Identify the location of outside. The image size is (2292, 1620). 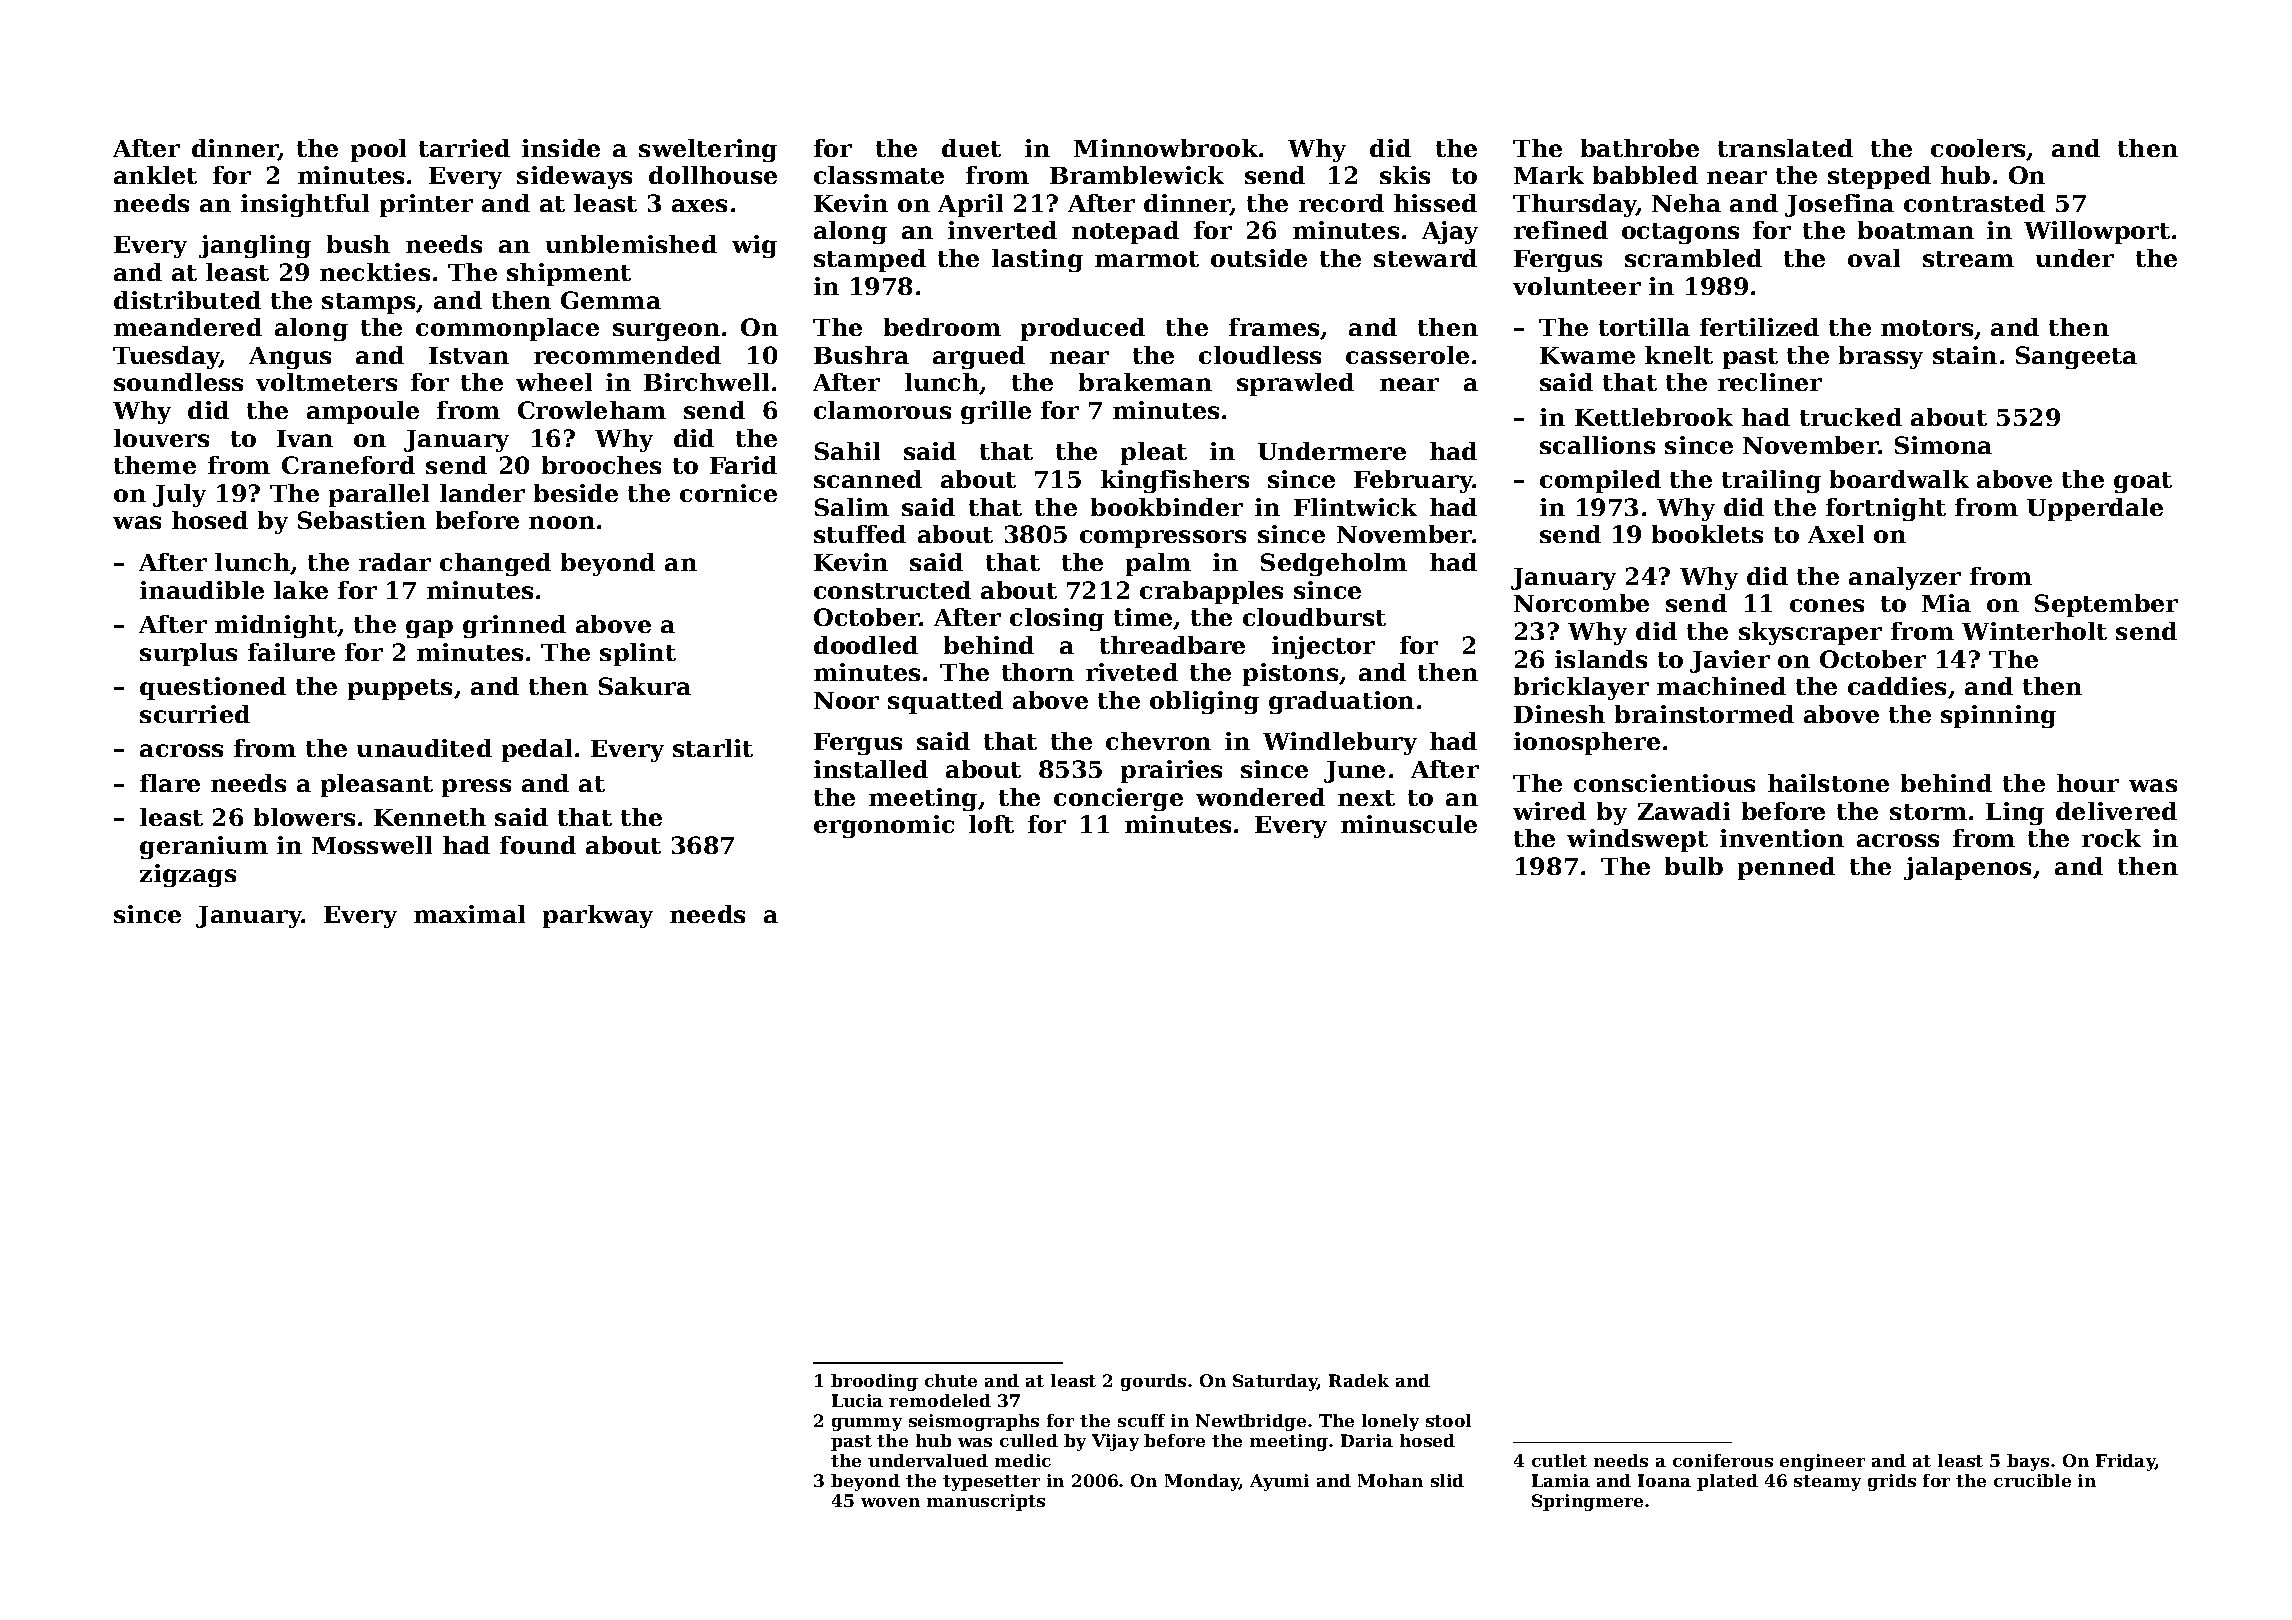
(1259, 258).
